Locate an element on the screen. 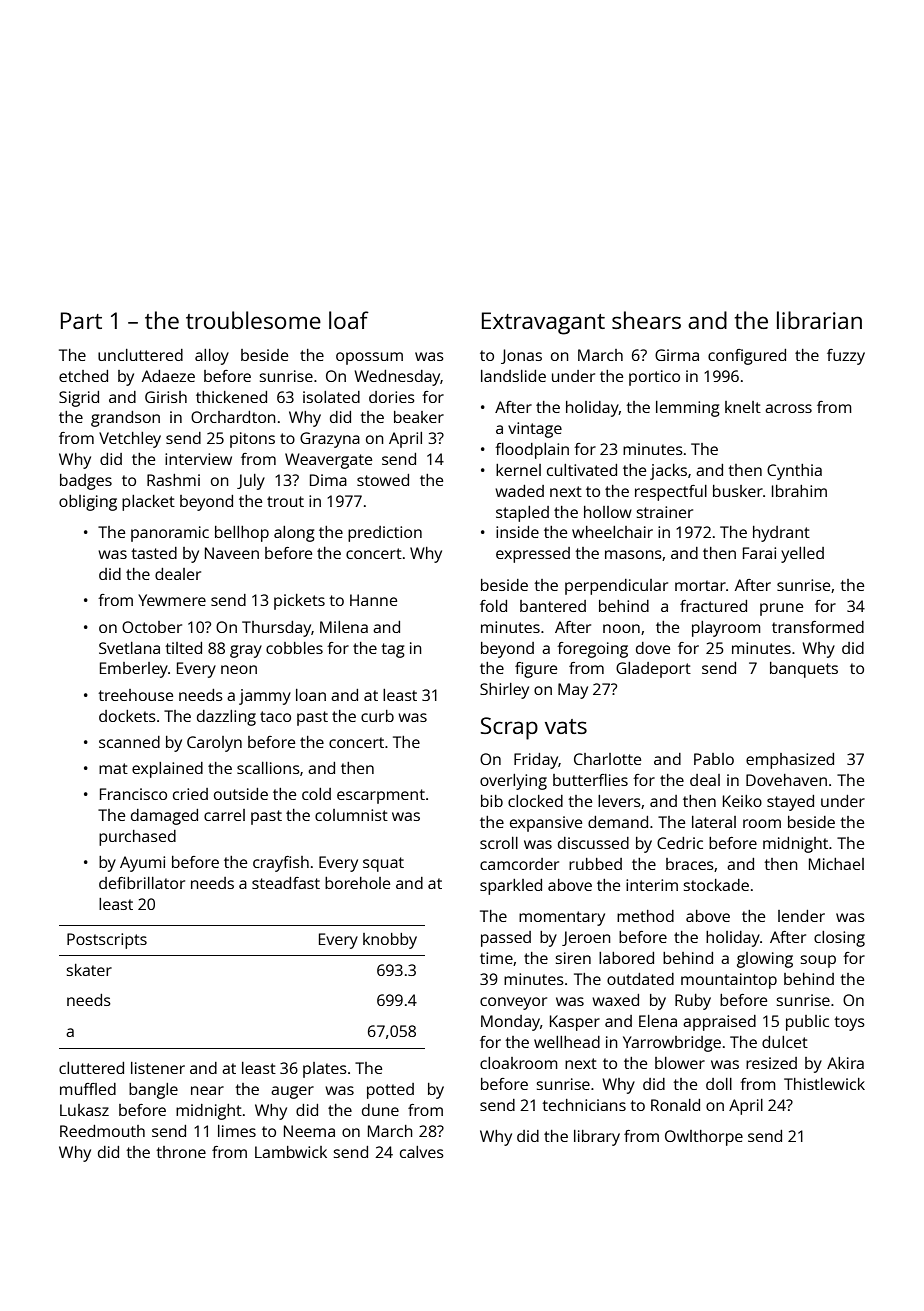 This screenshot has height=1311, width=924. Postscripts is located at coordinates (107, 941).
